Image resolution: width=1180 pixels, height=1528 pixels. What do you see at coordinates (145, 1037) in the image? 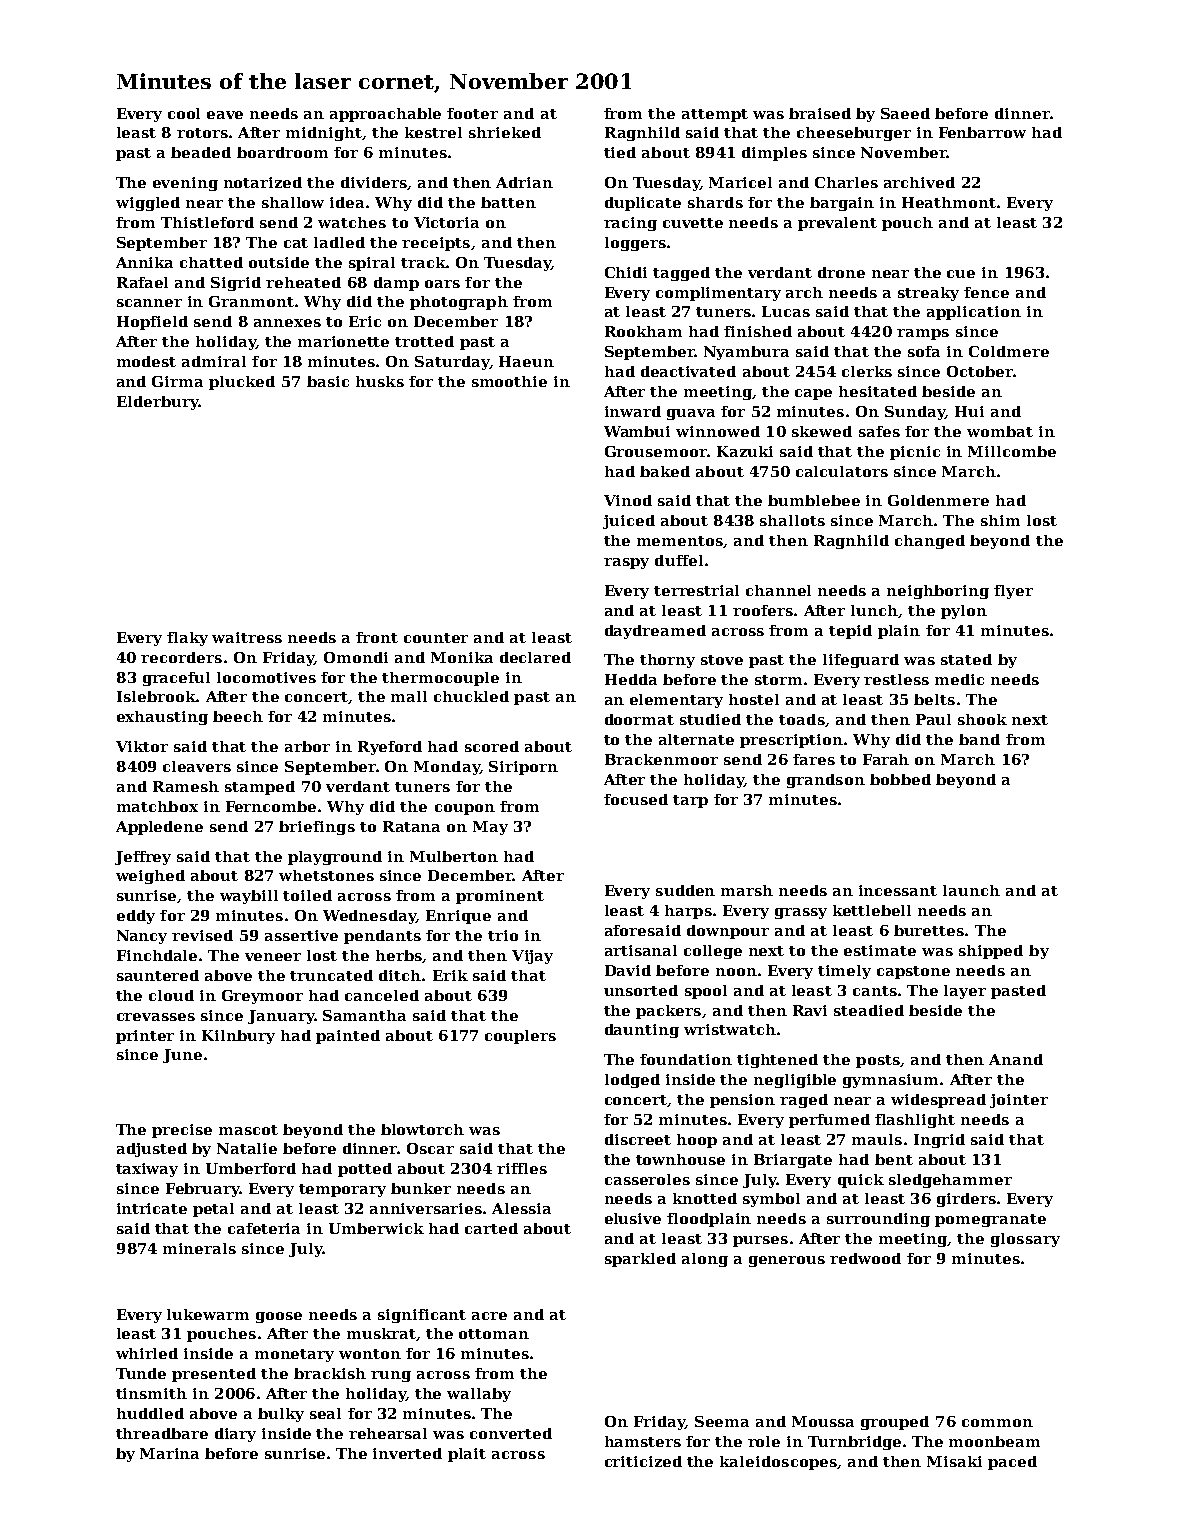
I see `printer` at bounding box center [145, 1037].
